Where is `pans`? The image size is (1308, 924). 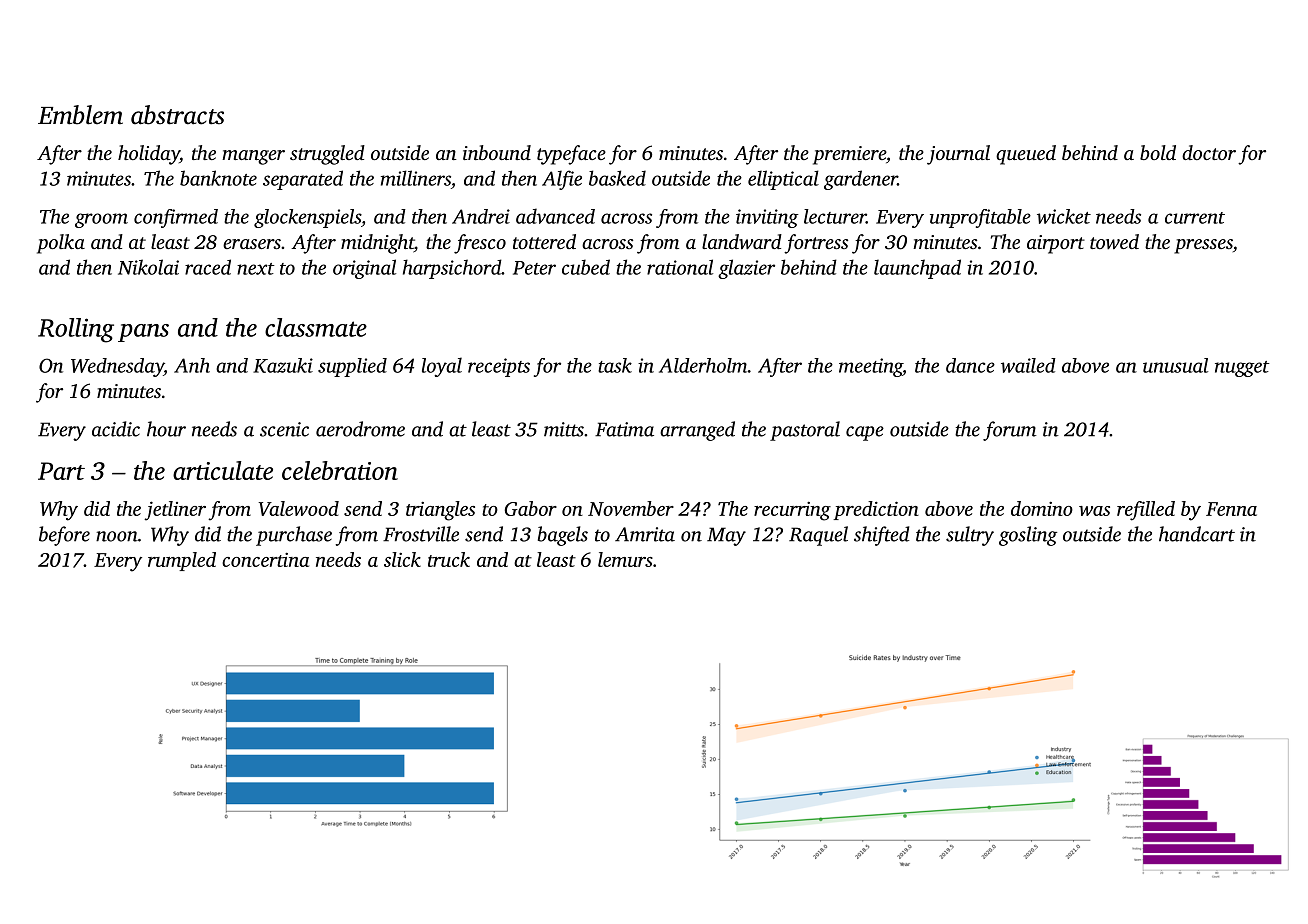
pans is located at coordinates (143, 333).
